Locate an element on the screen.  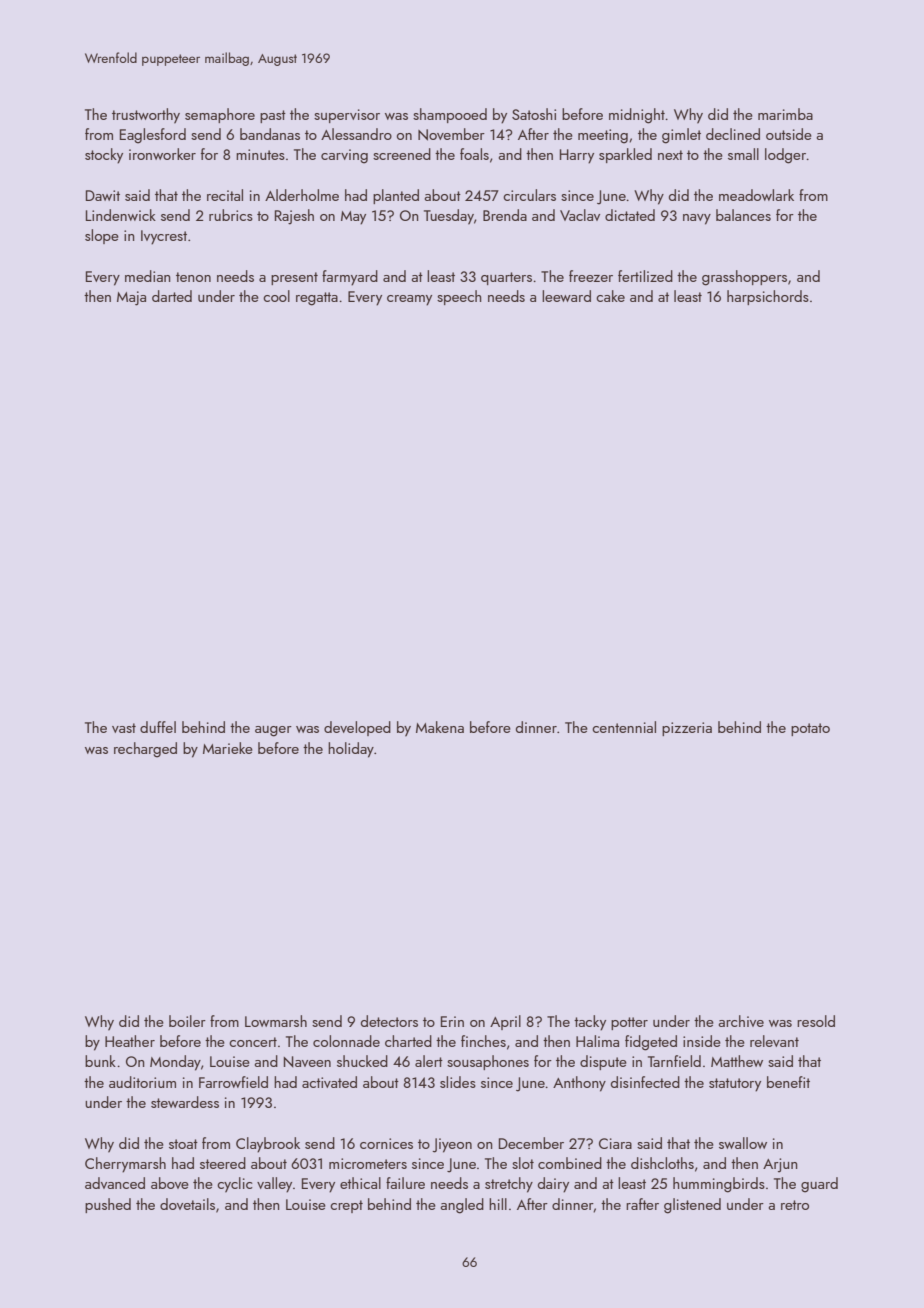
trustworthy is located at coordinates (146, 116).
